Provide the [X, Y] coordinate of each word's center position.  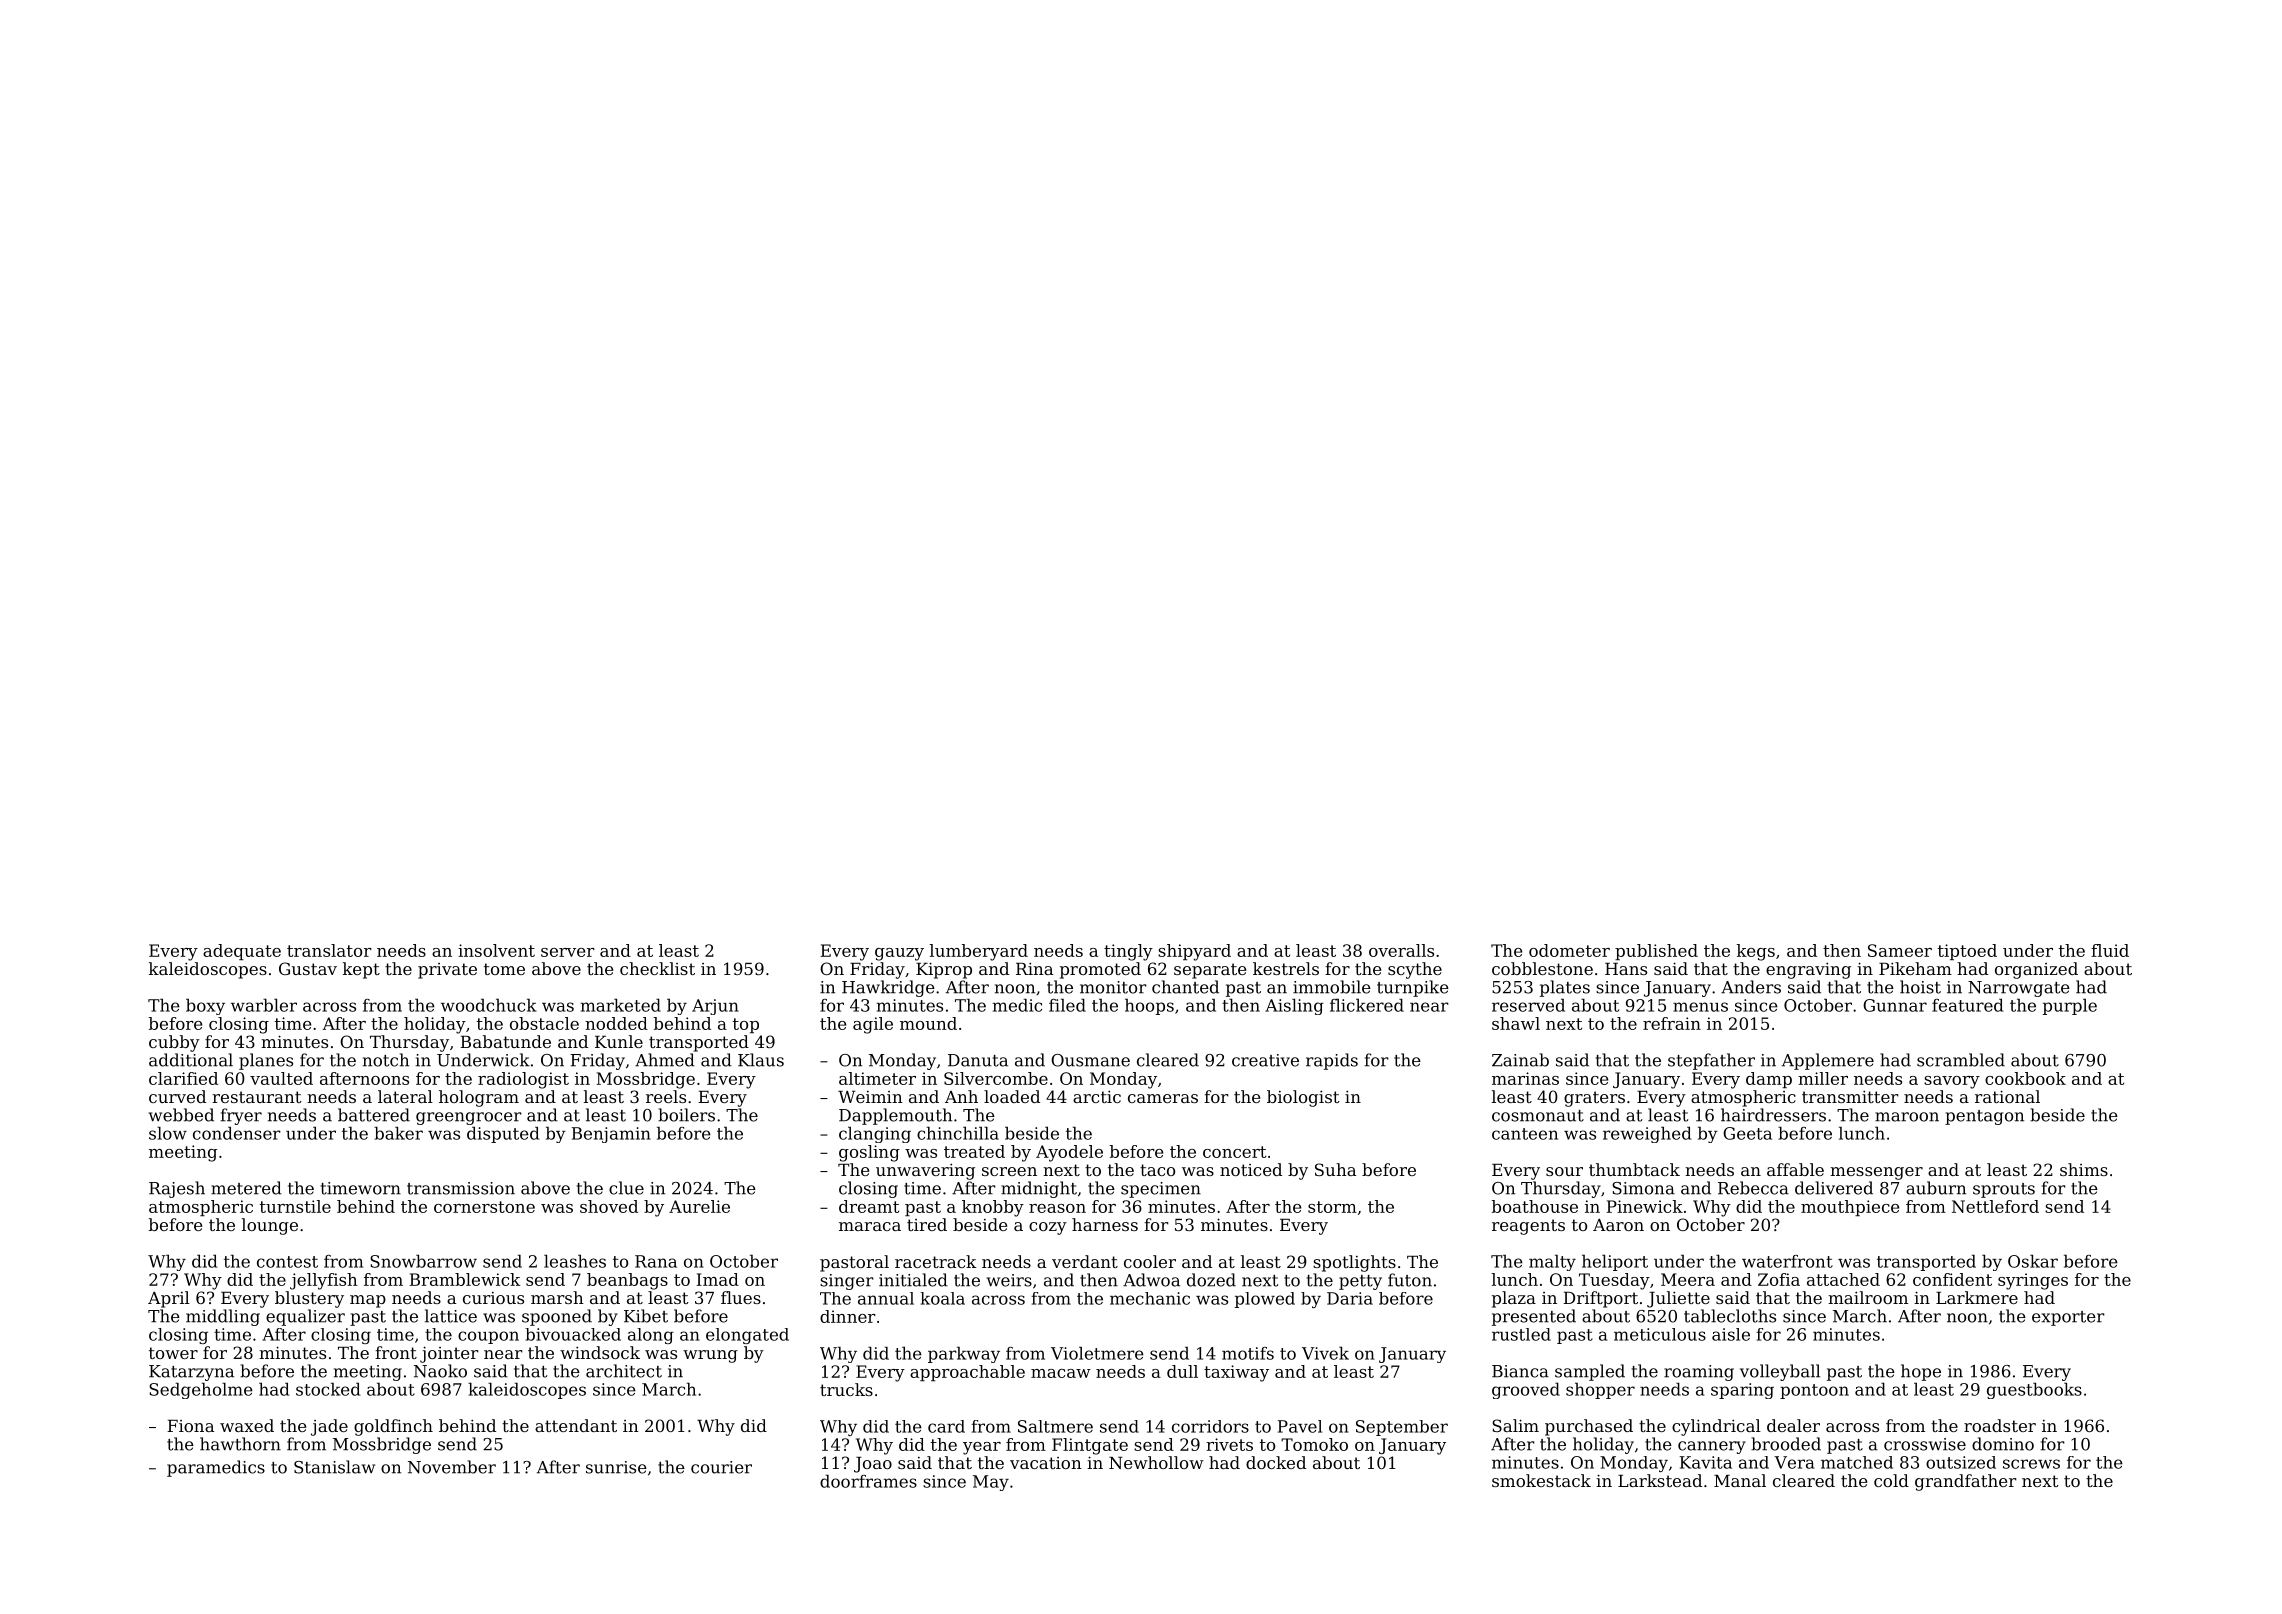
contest [287, 1262]
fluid [2110, 950]
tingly [1128, 952]
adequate [242, 952]
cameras [1163, 1098]
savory [1952, 1082]
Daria [1350, 1298]
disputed [503, 1134]
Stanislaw [334, 1467]
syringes [2033, 1281]
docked [1276, 1462]
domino [2003, 1444]
